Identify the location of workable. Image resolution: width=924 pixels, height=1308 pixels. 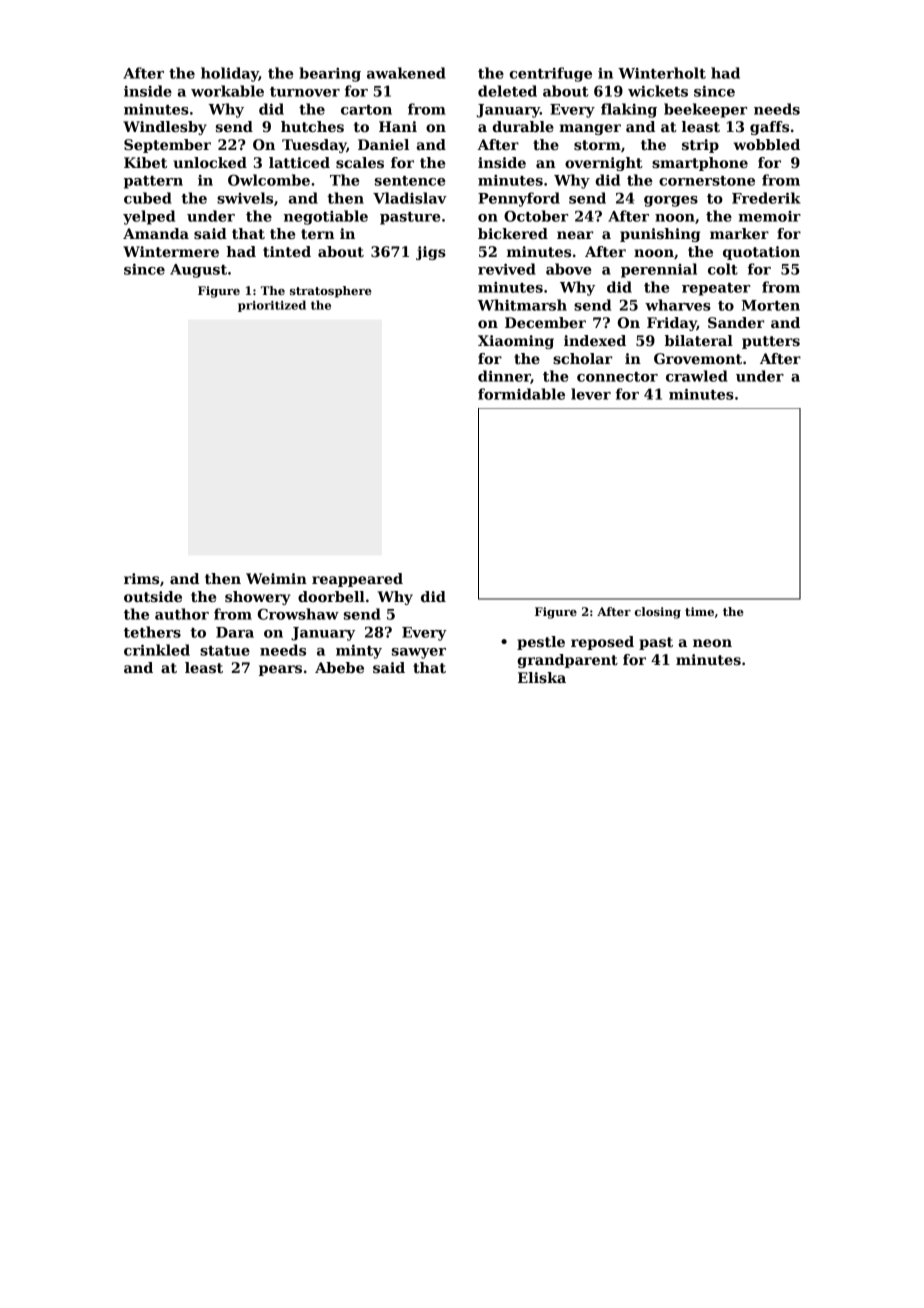
(227, 91).
